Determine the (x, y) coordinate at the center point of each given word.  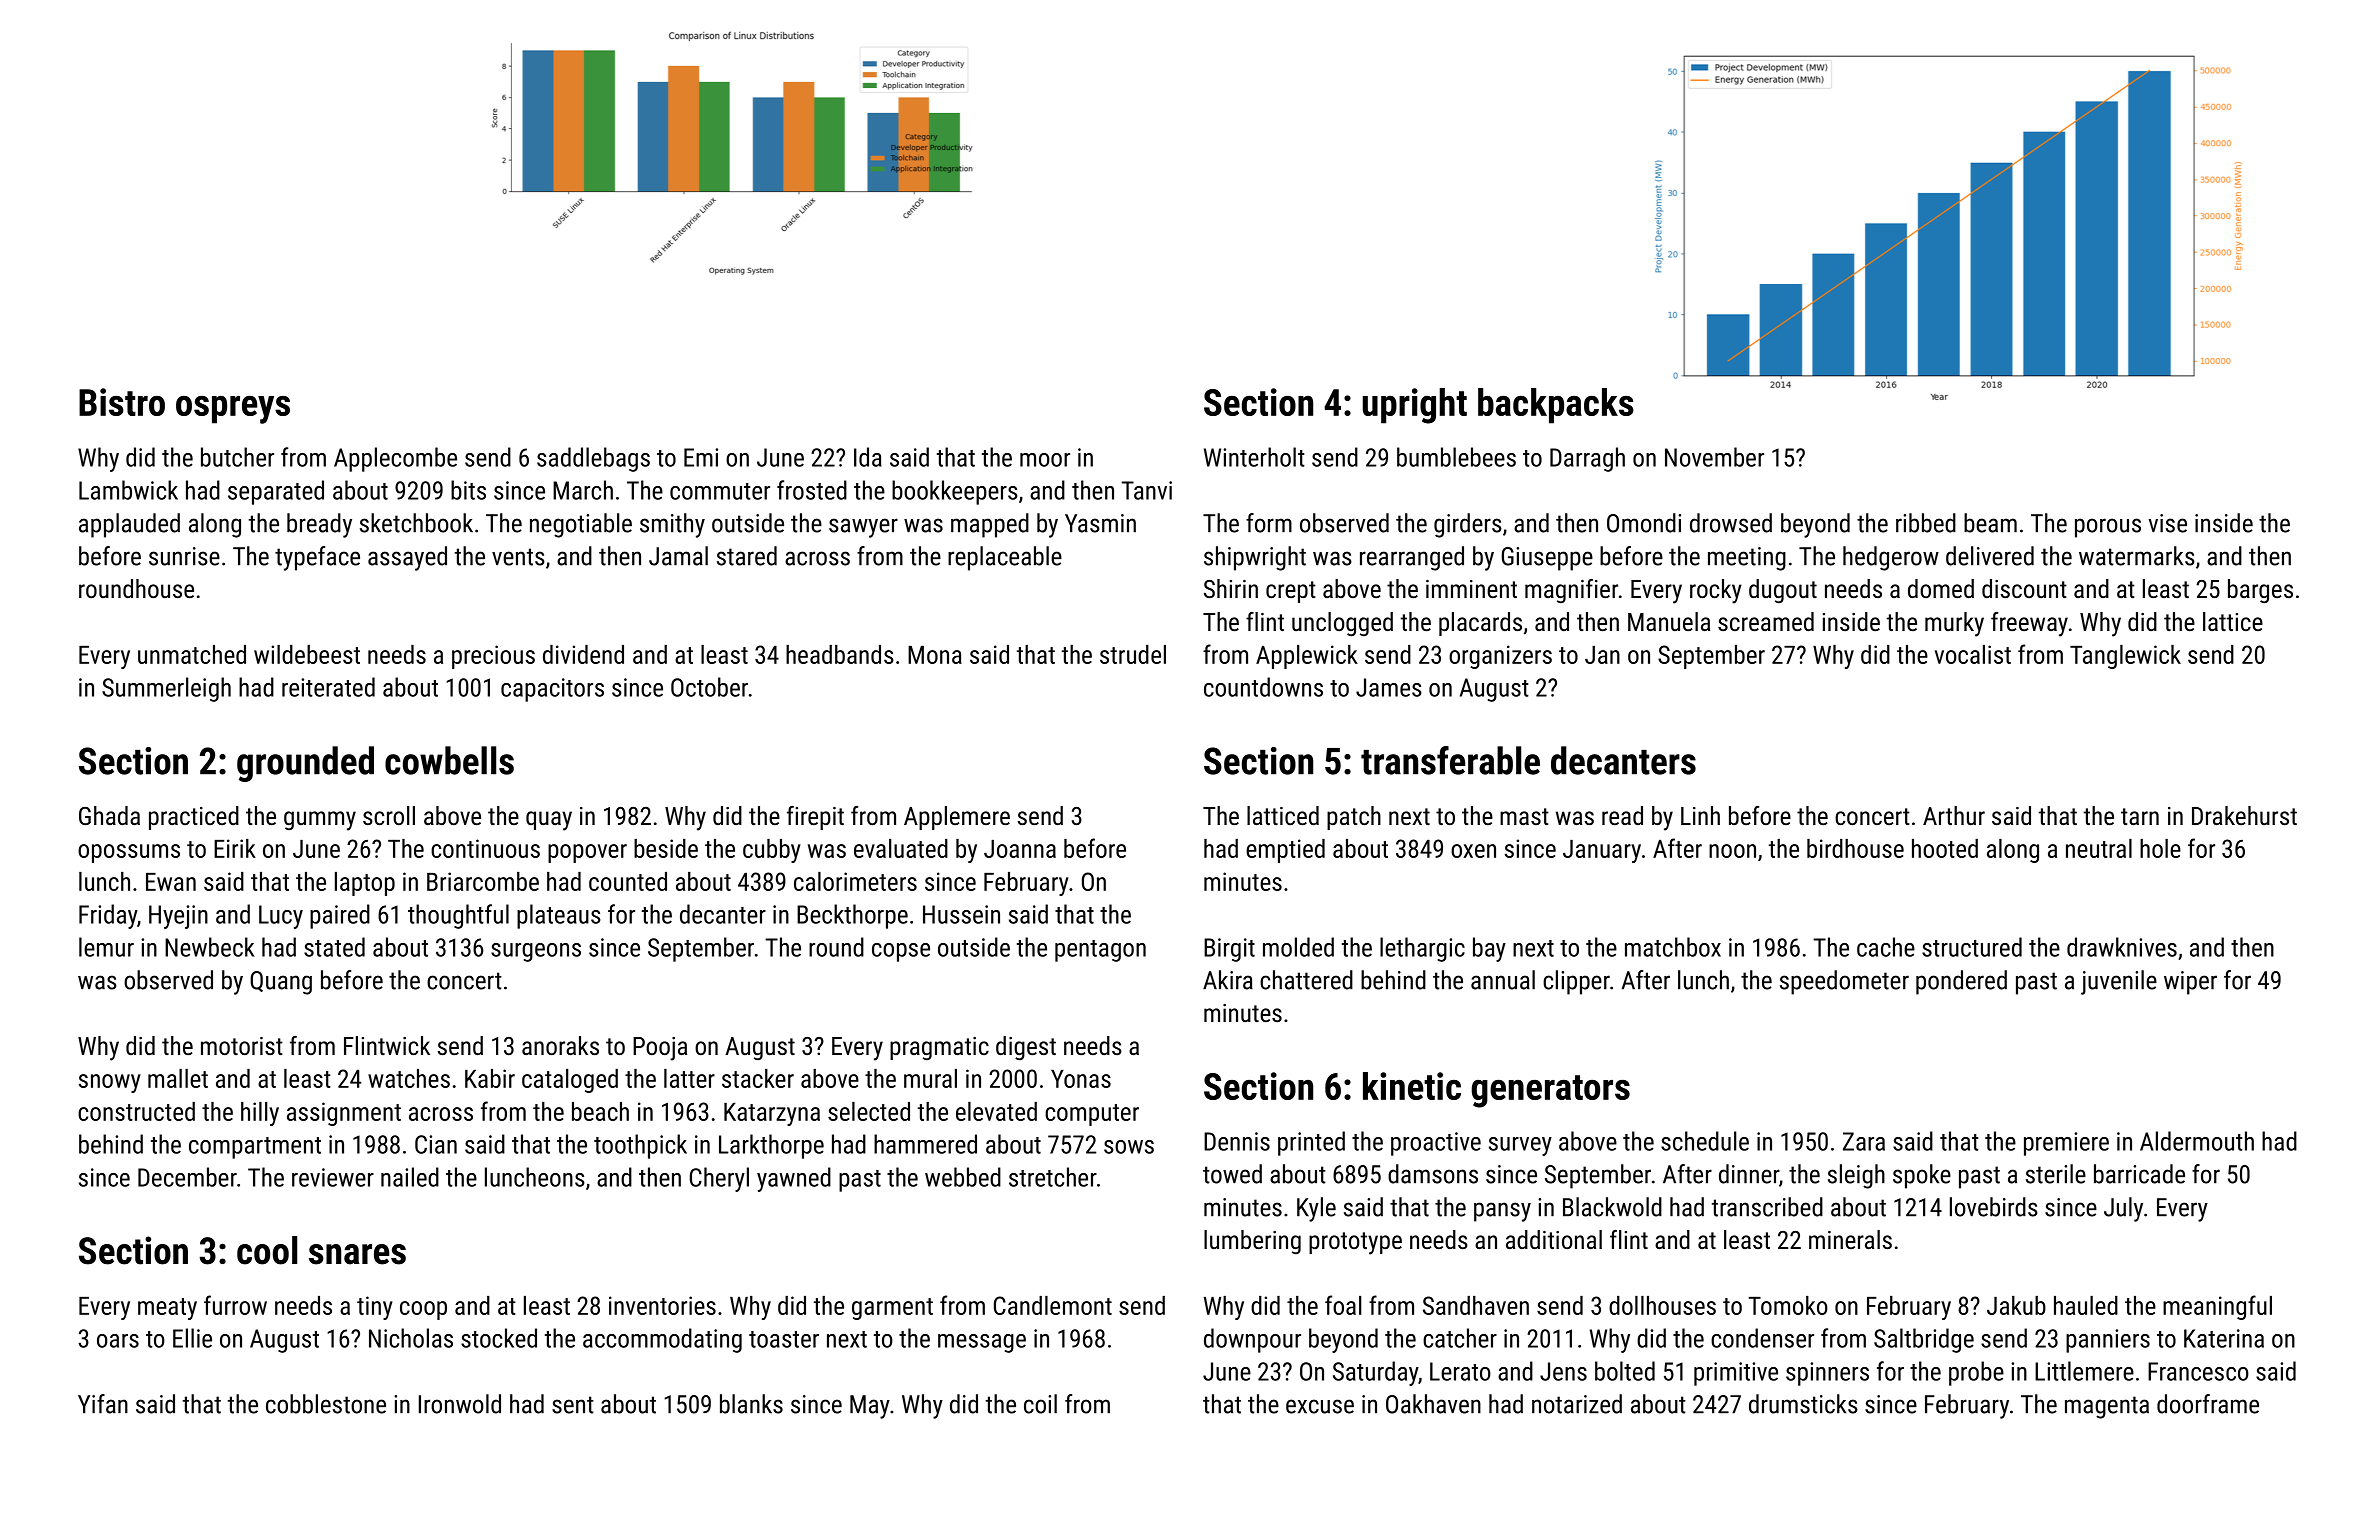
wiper (2190, 983)
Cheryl (719, 1179)
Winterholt (1254, 457)
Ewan (171, 882)
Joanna (1020, 849)
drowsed (1731, 523)
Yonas (1081, 1079)
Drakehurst (2244, 815)
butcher (237, 457)
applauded (129, 525)
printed (1311, 1143)
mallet (178, 1078)
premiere (2066, 1144)
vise (2167, 523)
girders (1468, 525)
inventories (662, 1305)
